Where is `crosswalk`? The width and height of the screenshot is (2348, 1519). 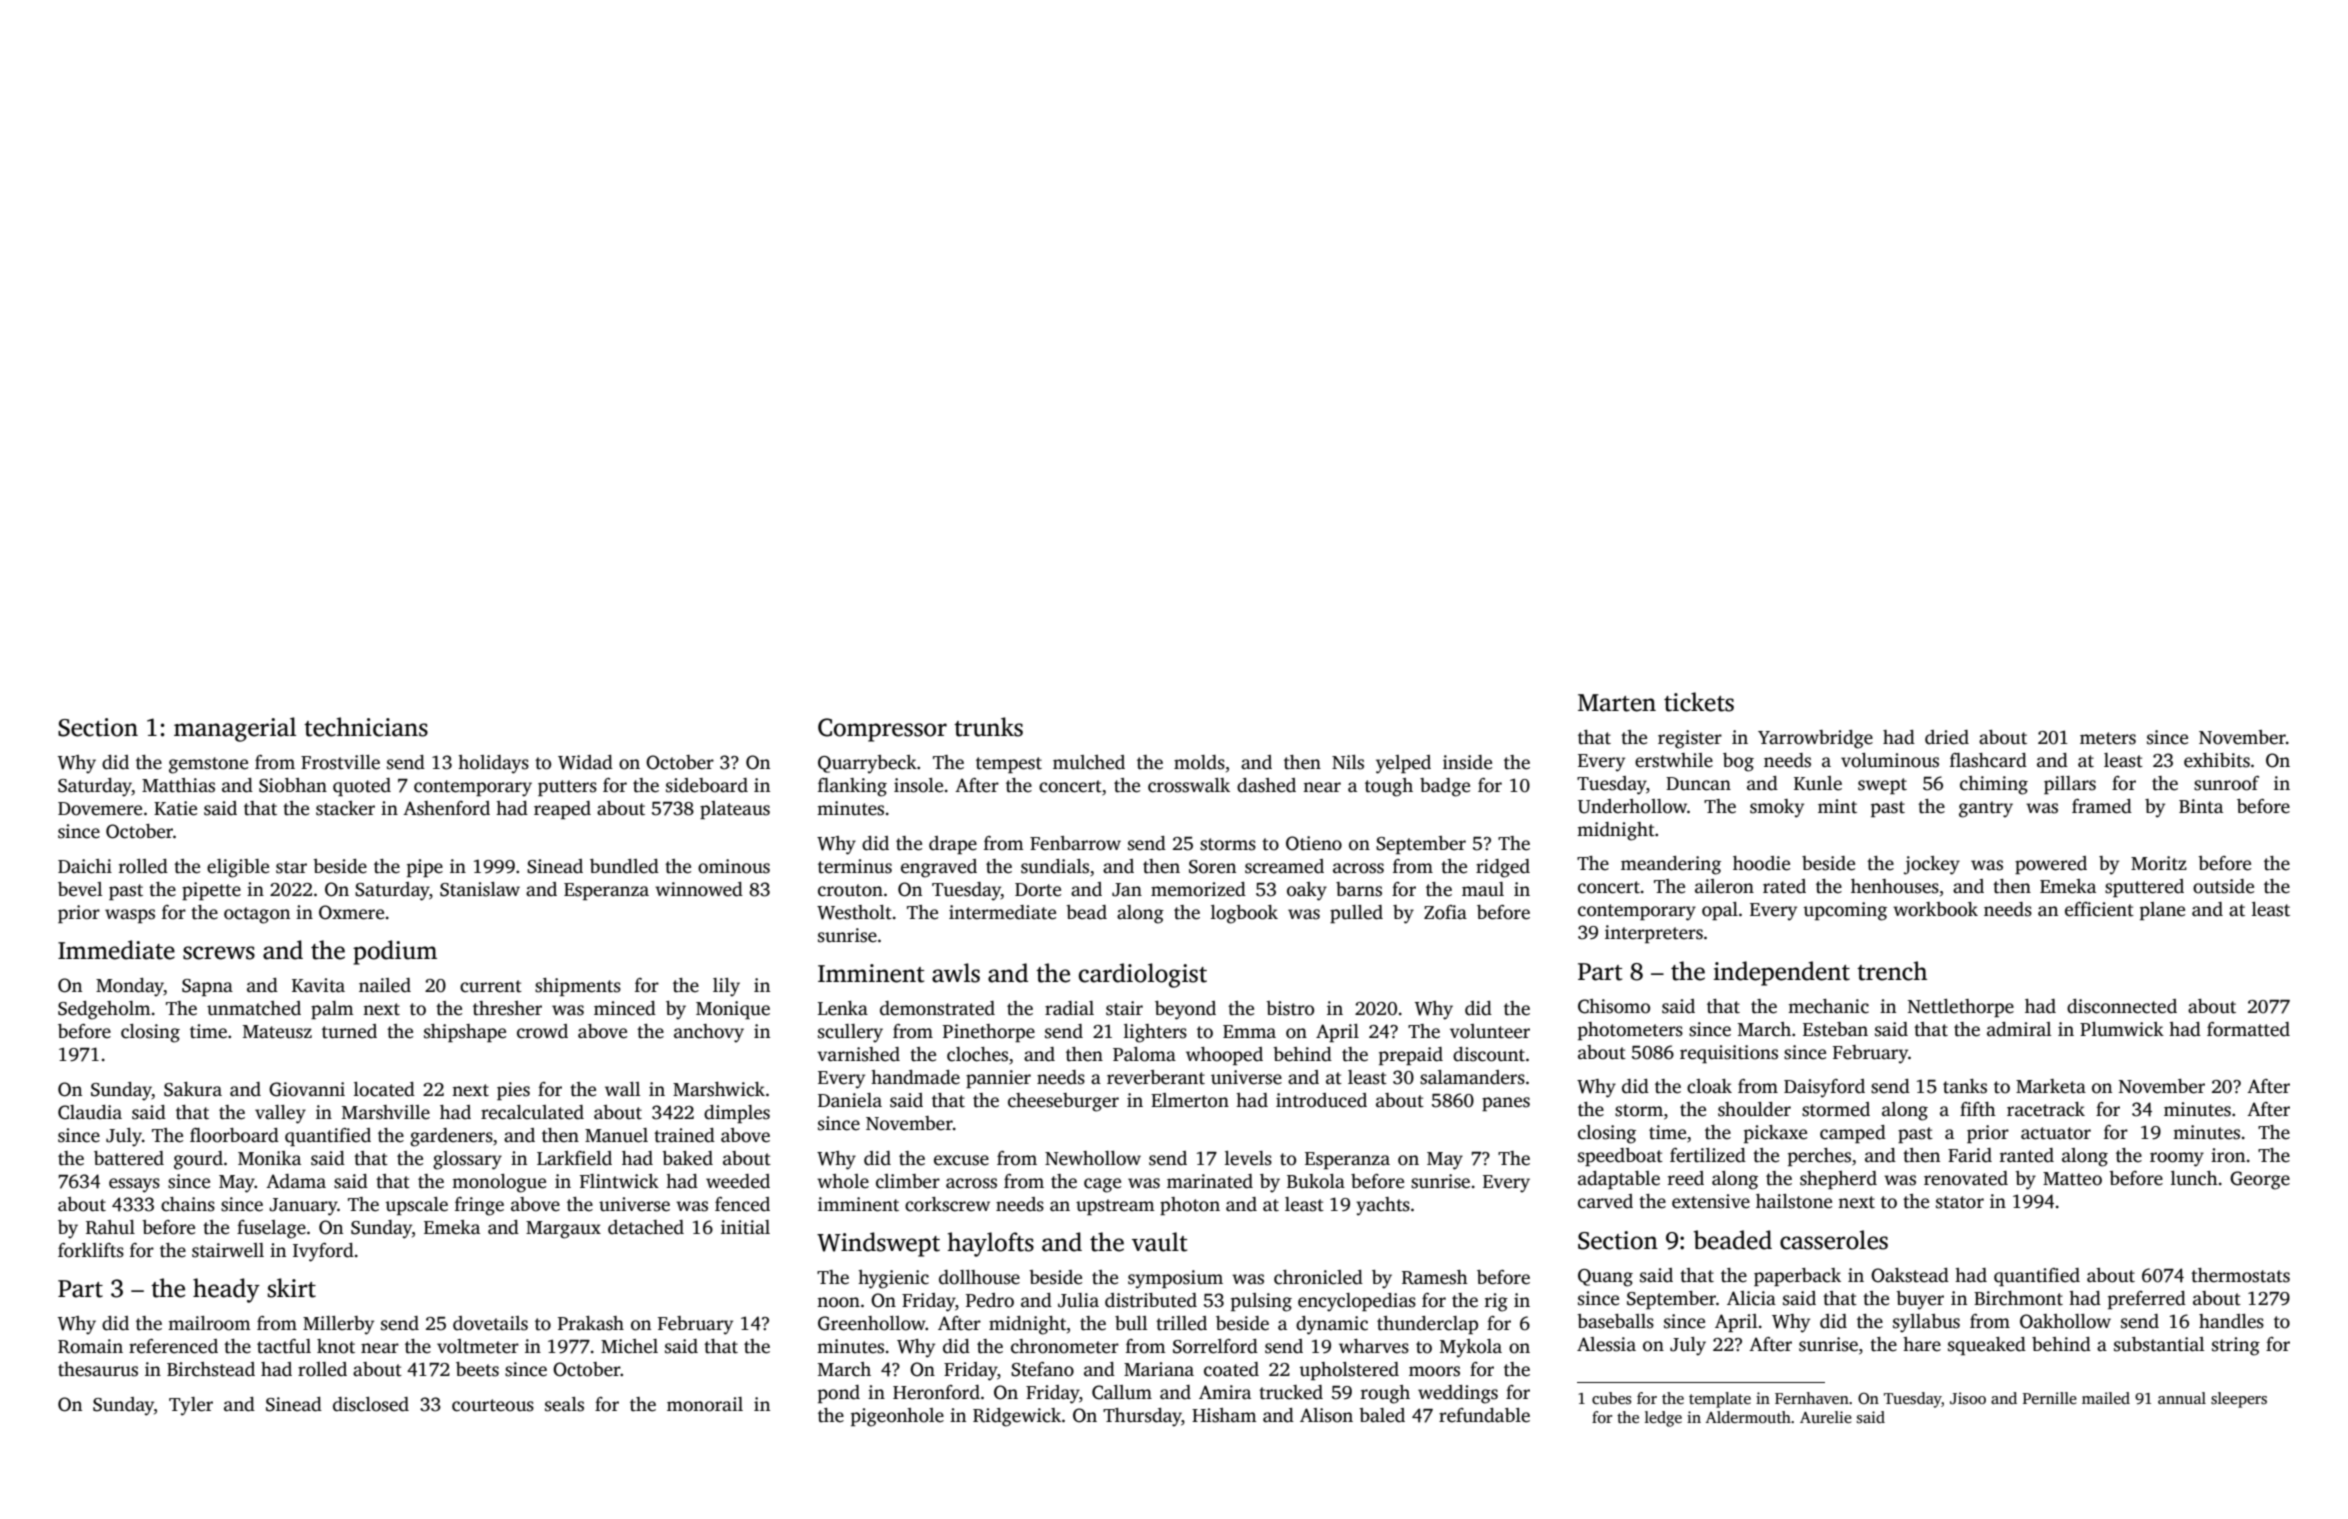 crosswalk is located at coordinates (1189, 785).
